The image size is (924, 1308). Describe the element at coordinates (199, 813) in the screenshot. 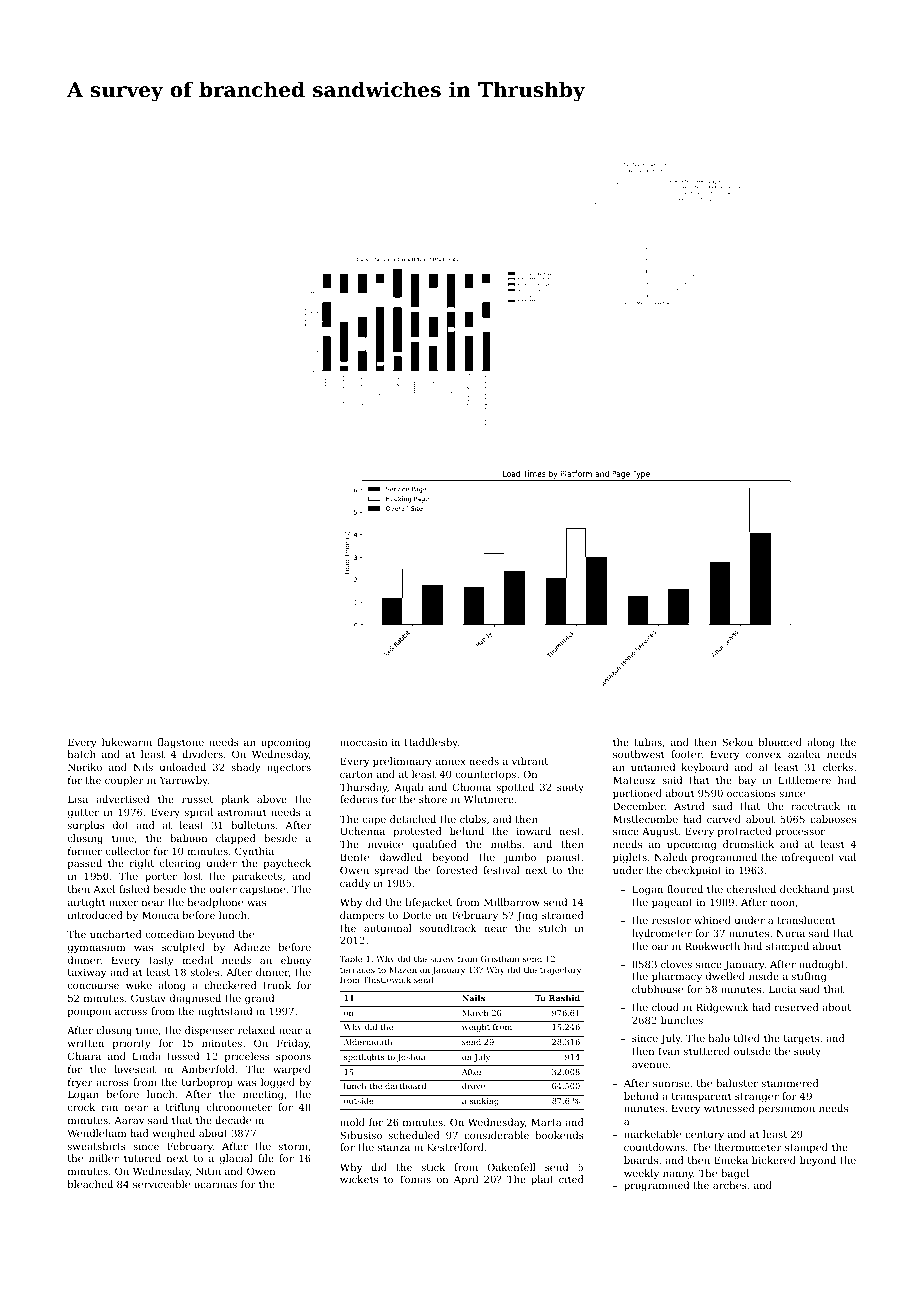

I see `spiral` at that location.
